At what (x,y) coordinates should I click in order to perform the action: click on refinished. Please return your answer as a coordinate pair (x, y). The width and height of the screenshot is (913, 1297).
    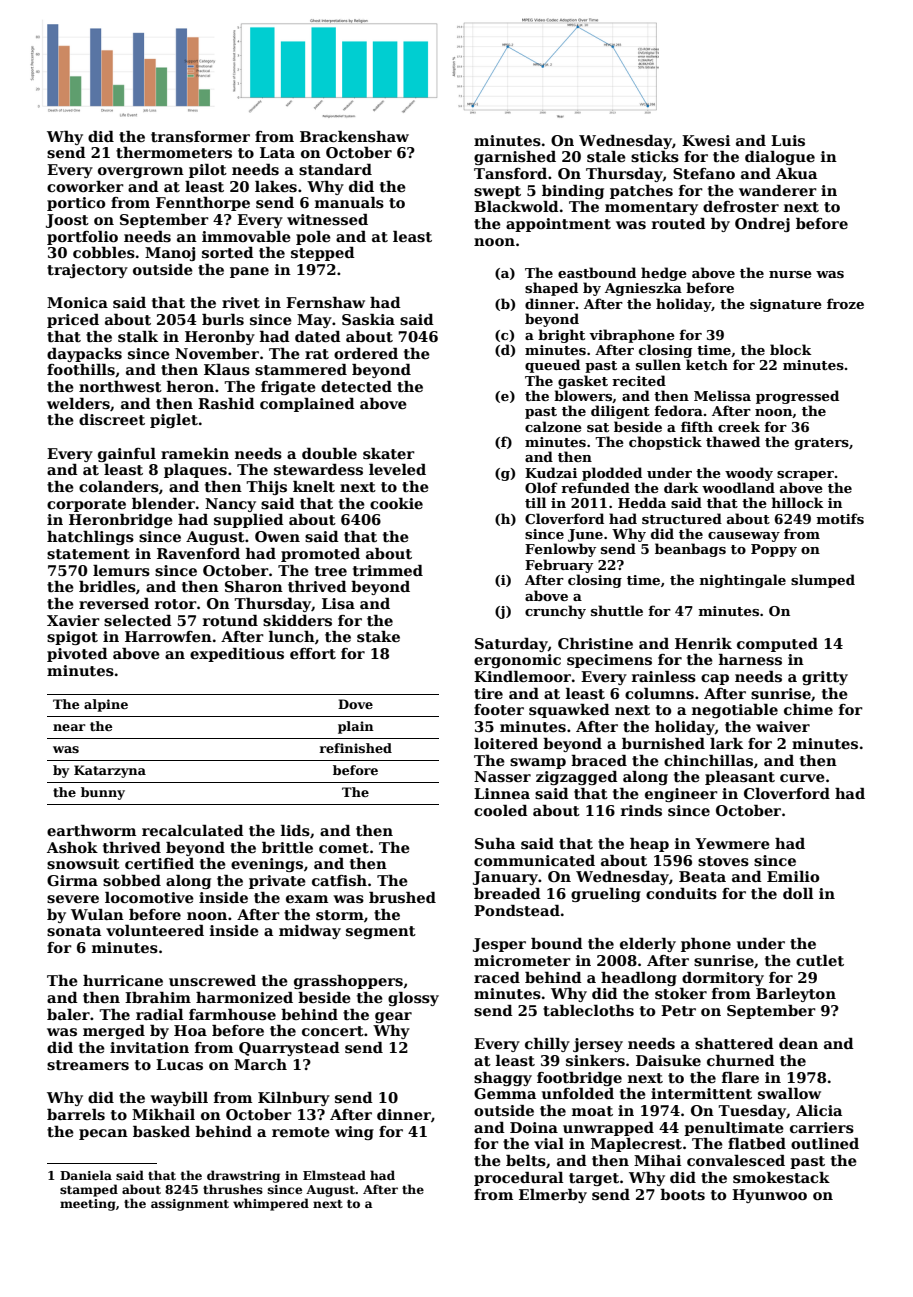
    Looking at the image, I should click on (356, 748).
